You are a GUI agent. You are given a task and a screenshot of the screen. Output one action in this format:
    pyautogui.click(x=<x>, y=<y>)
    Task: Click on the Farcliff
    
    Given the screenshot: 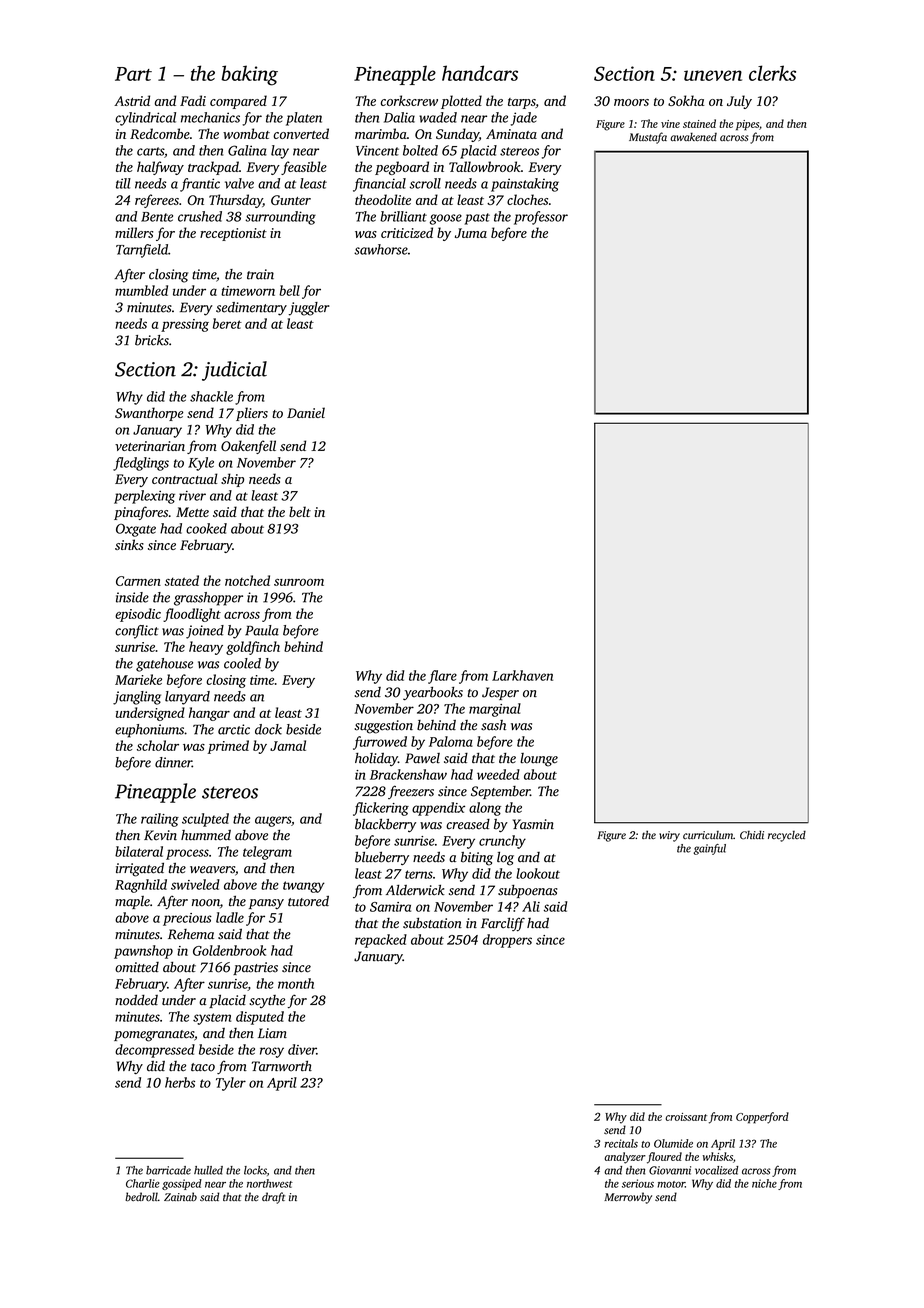 What is the action you would take?
    pyautogui.click(x=503, y=924)
